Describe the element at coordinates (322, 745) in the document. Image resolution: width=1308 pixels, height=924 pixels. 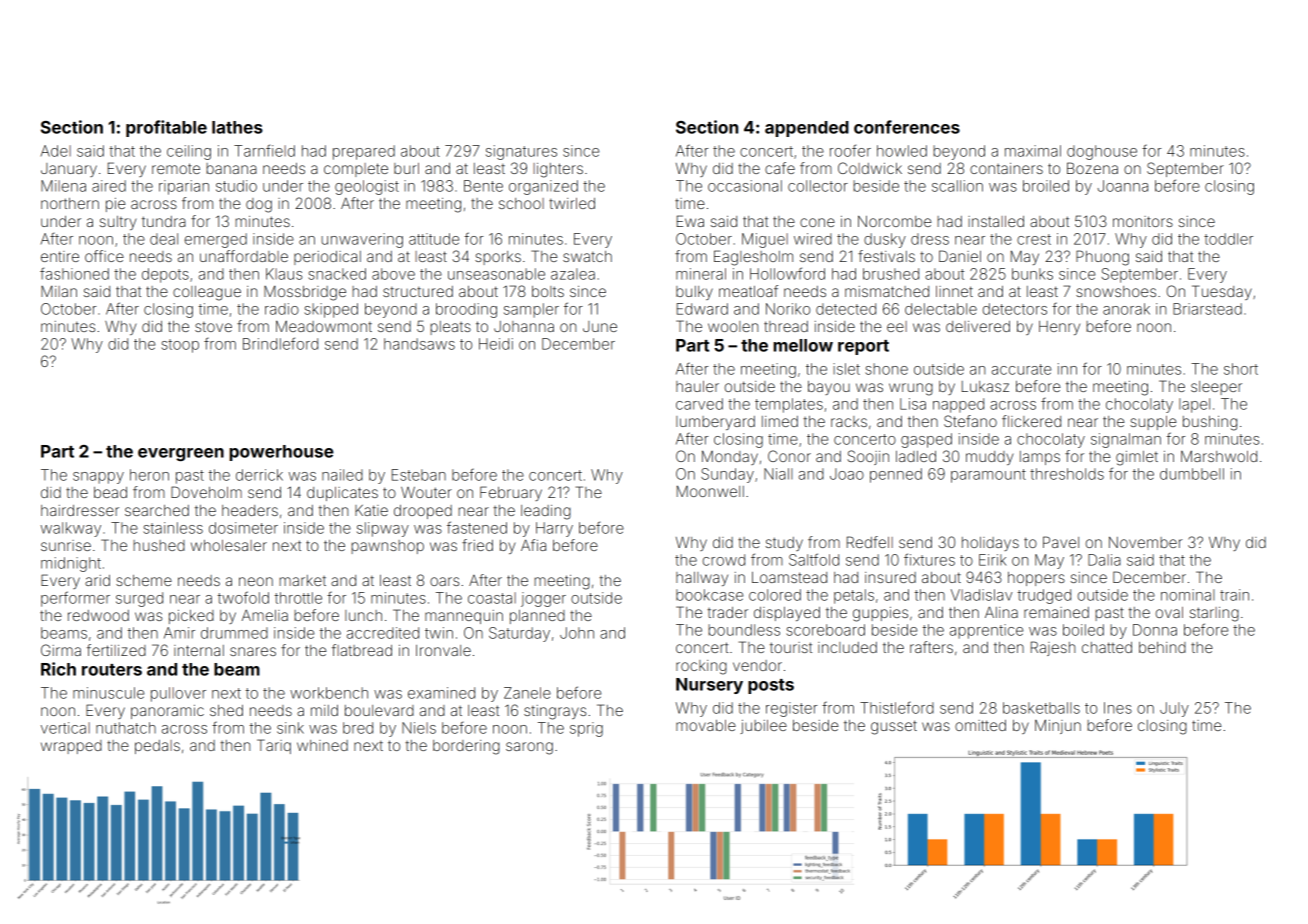
I see `whined` at that location.
